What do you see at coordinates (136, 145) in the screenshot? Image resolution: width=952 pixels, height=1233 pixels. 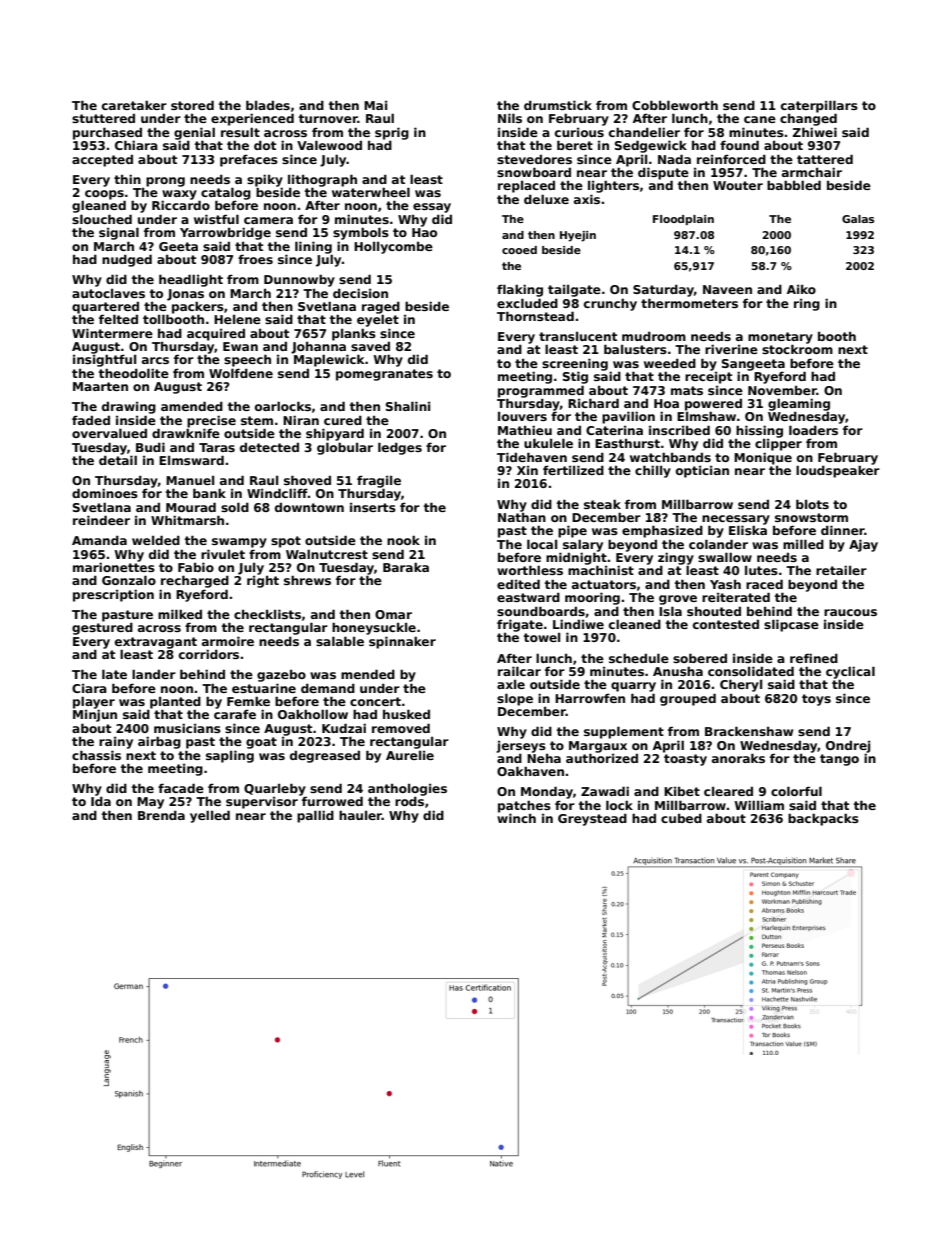 I see `Chiara` at bounding box center [136, 145].
